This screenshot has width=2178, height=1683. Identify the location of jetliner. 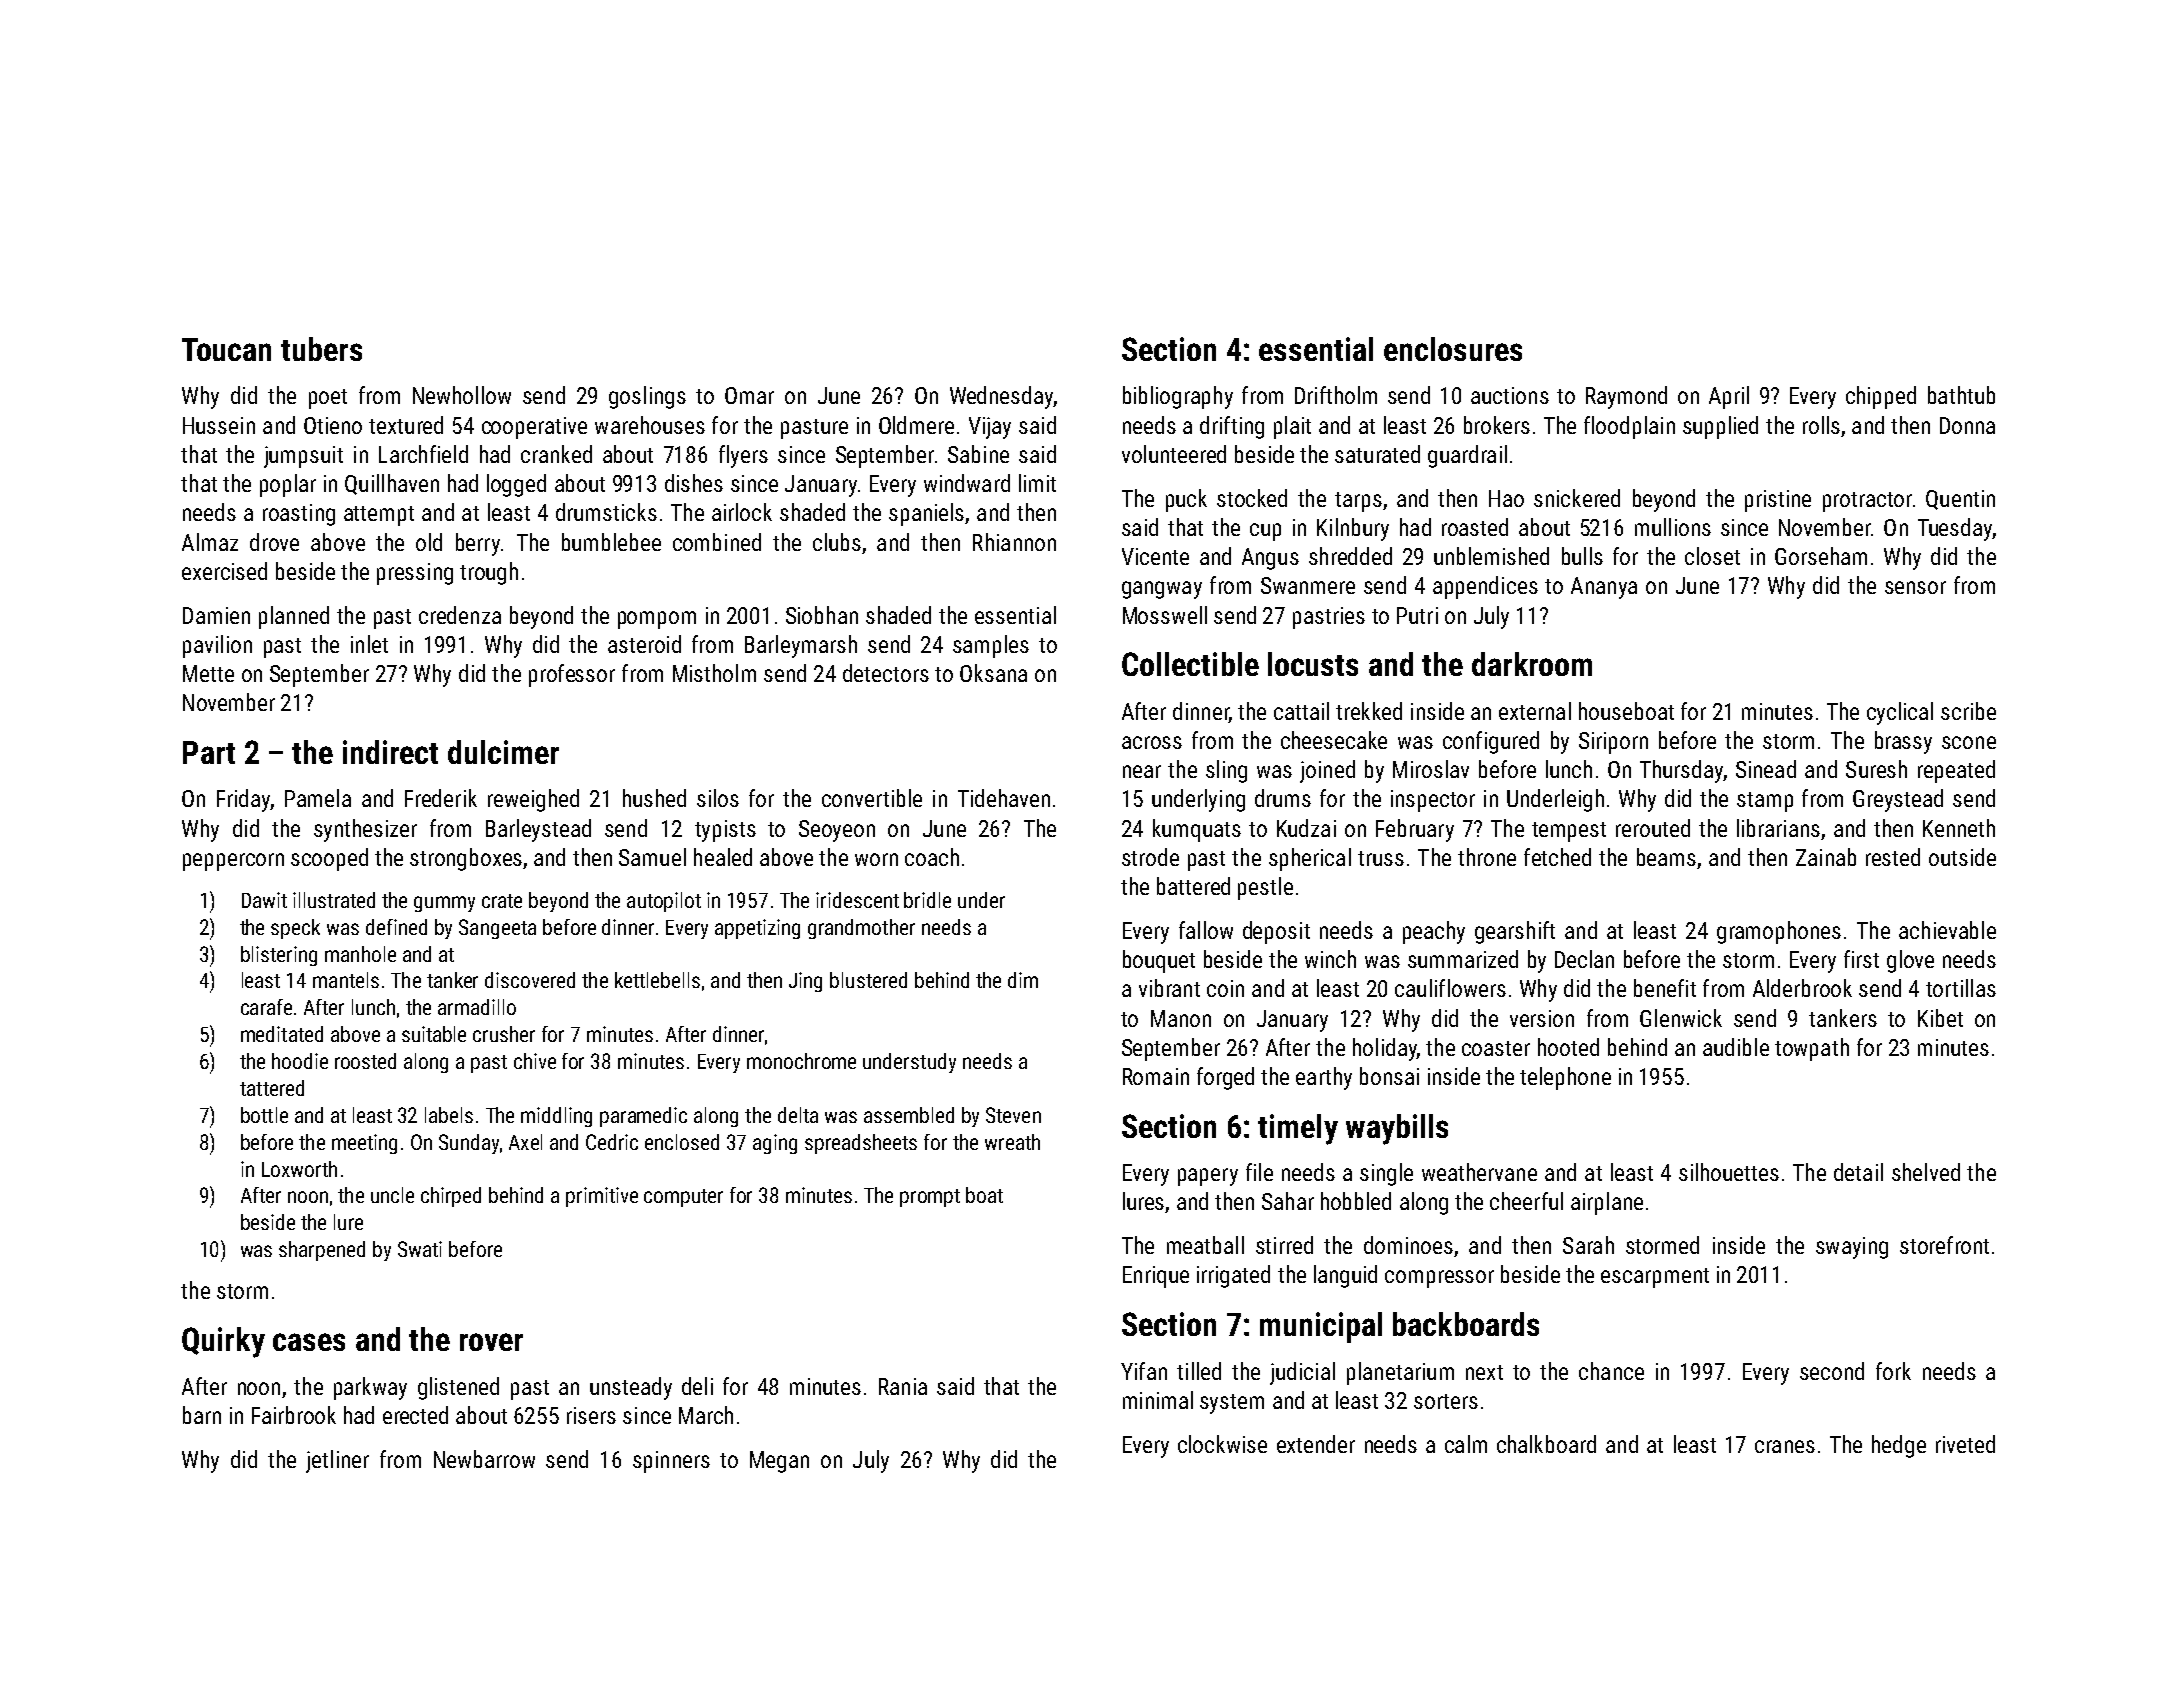
(337, 1461).
